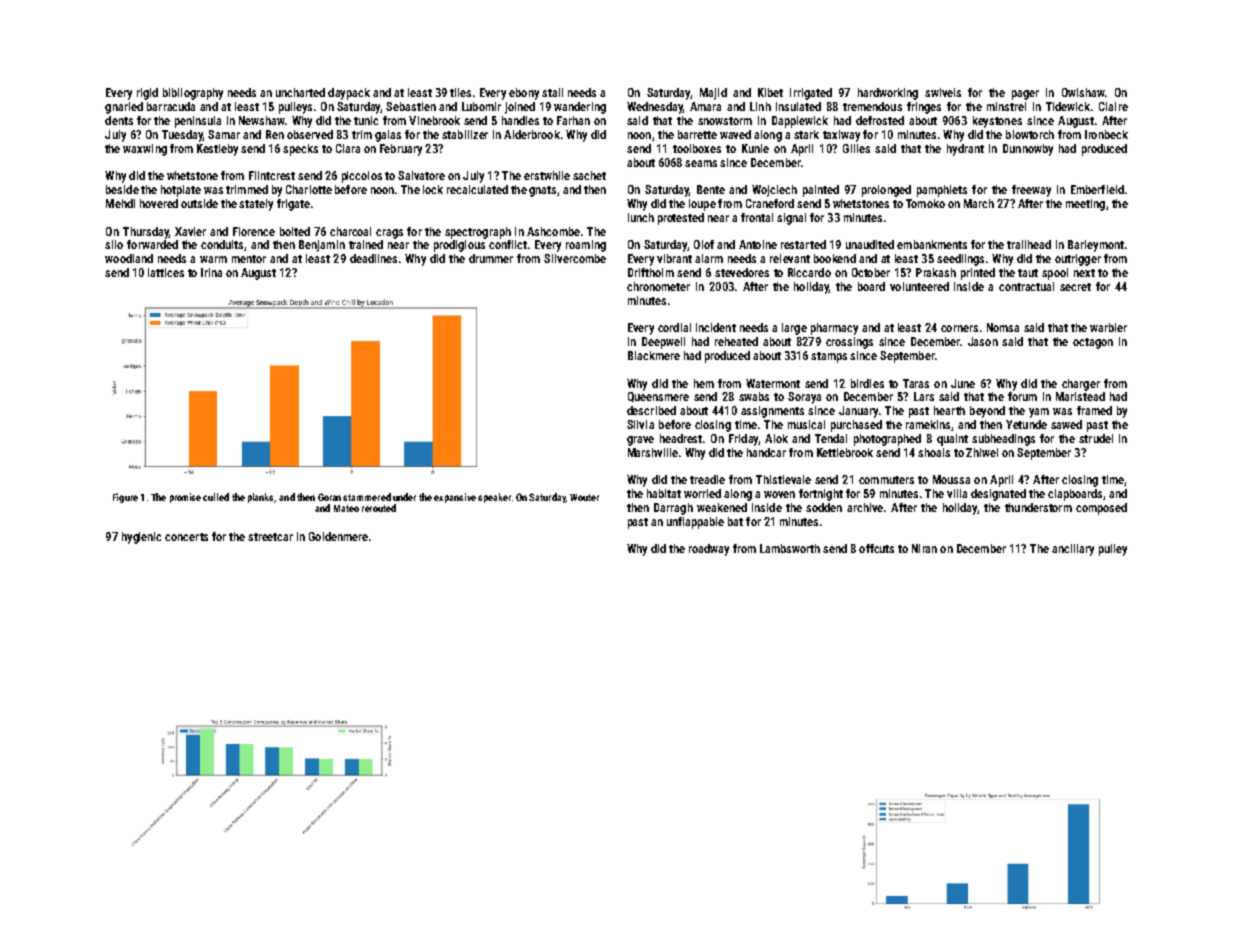  Describe the element at coordinates (198, 122) in the screenshot. I see `peninsula` at that location.
